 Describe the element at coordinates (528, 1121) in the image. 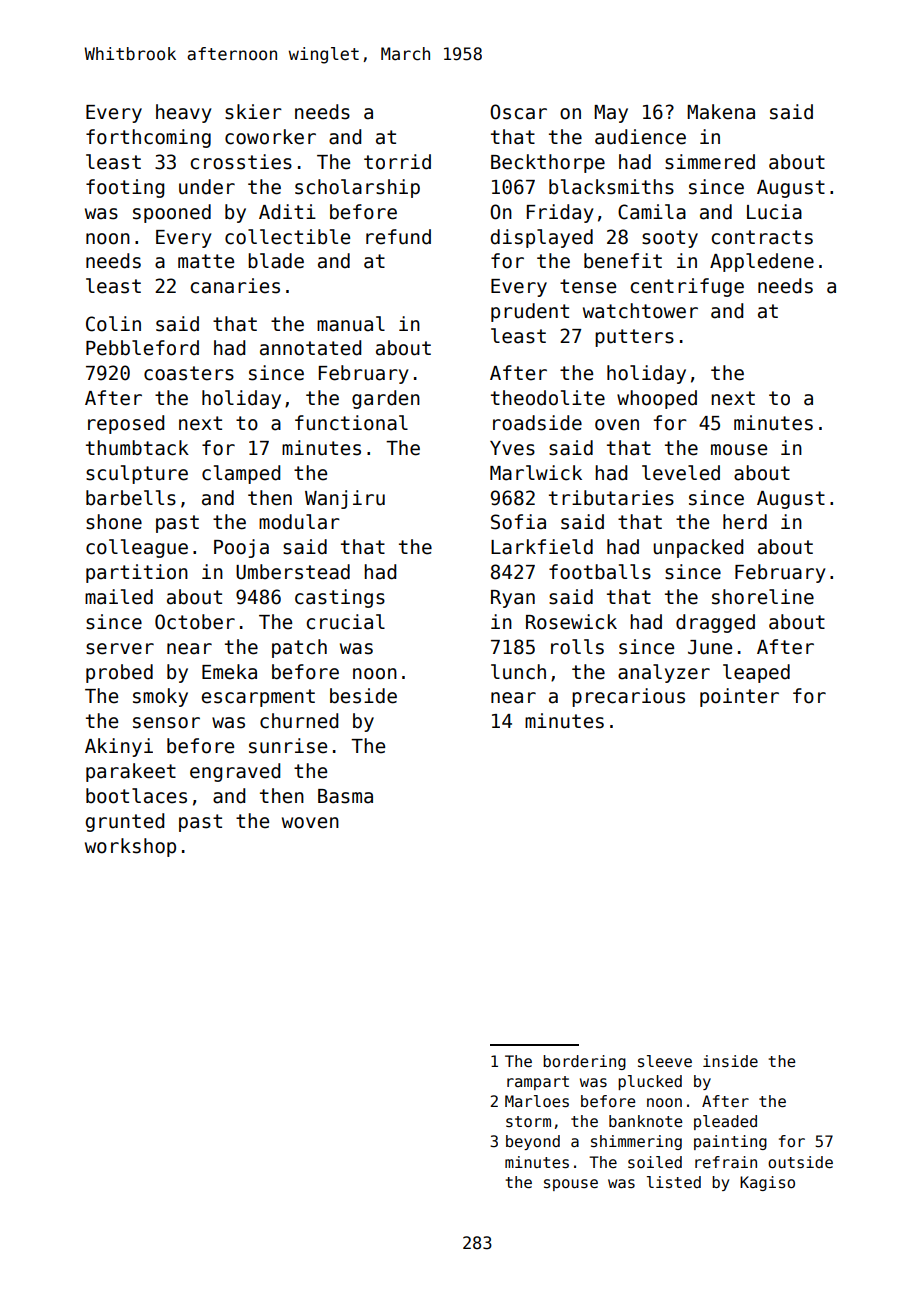

I see `storm` at that location.
